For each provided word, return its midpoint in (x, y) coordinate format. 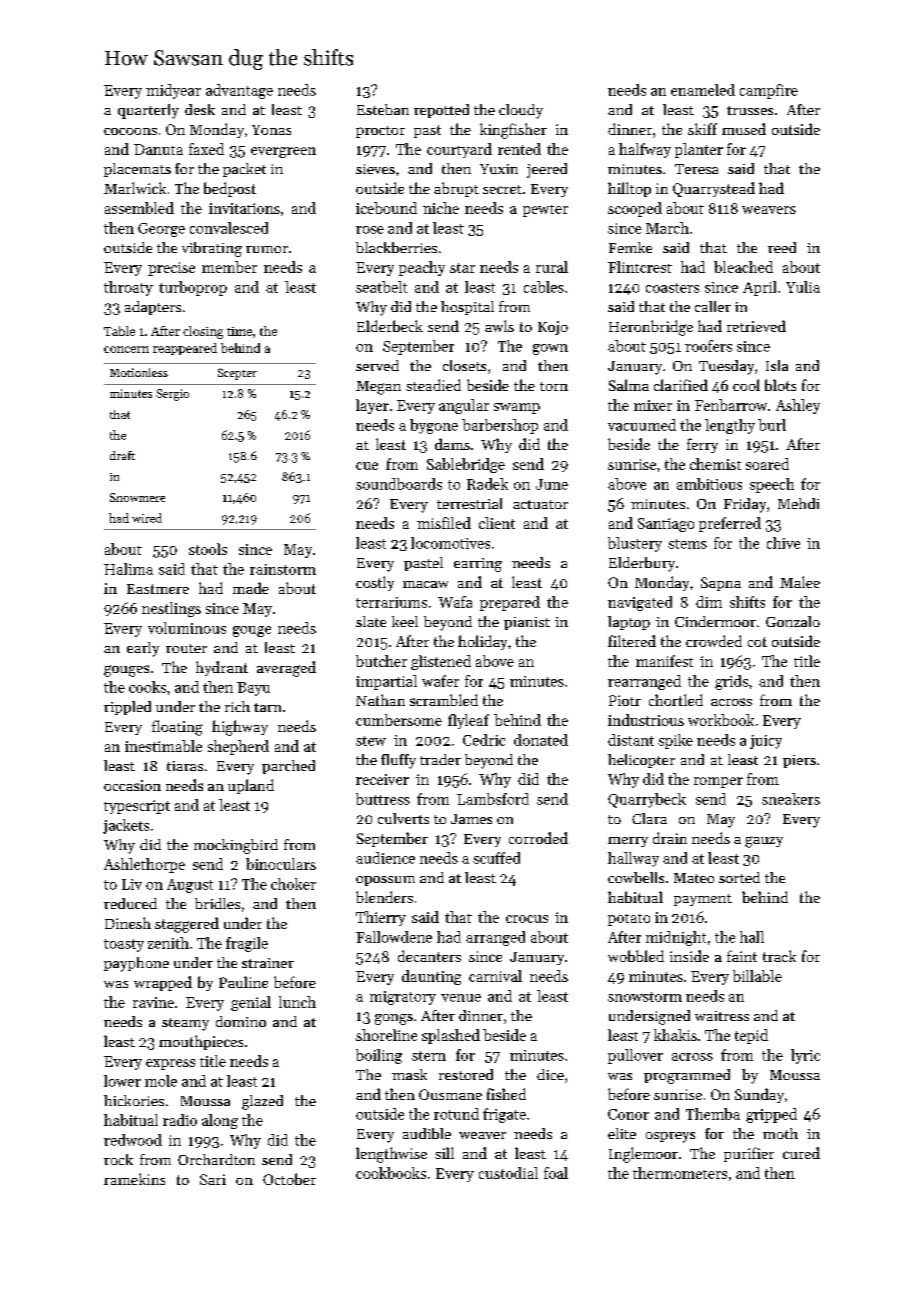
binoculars (281, 864)
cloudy (521, 111)
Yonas (271, 130)
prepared (510, 603)
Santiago (666, 525)
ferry (702, 445)
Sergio (172, 395)
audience (385, 858)
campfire (769, 91)
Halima (128, 569)
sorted (739, 877)
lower (122, 1081)
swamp (517, 408)
